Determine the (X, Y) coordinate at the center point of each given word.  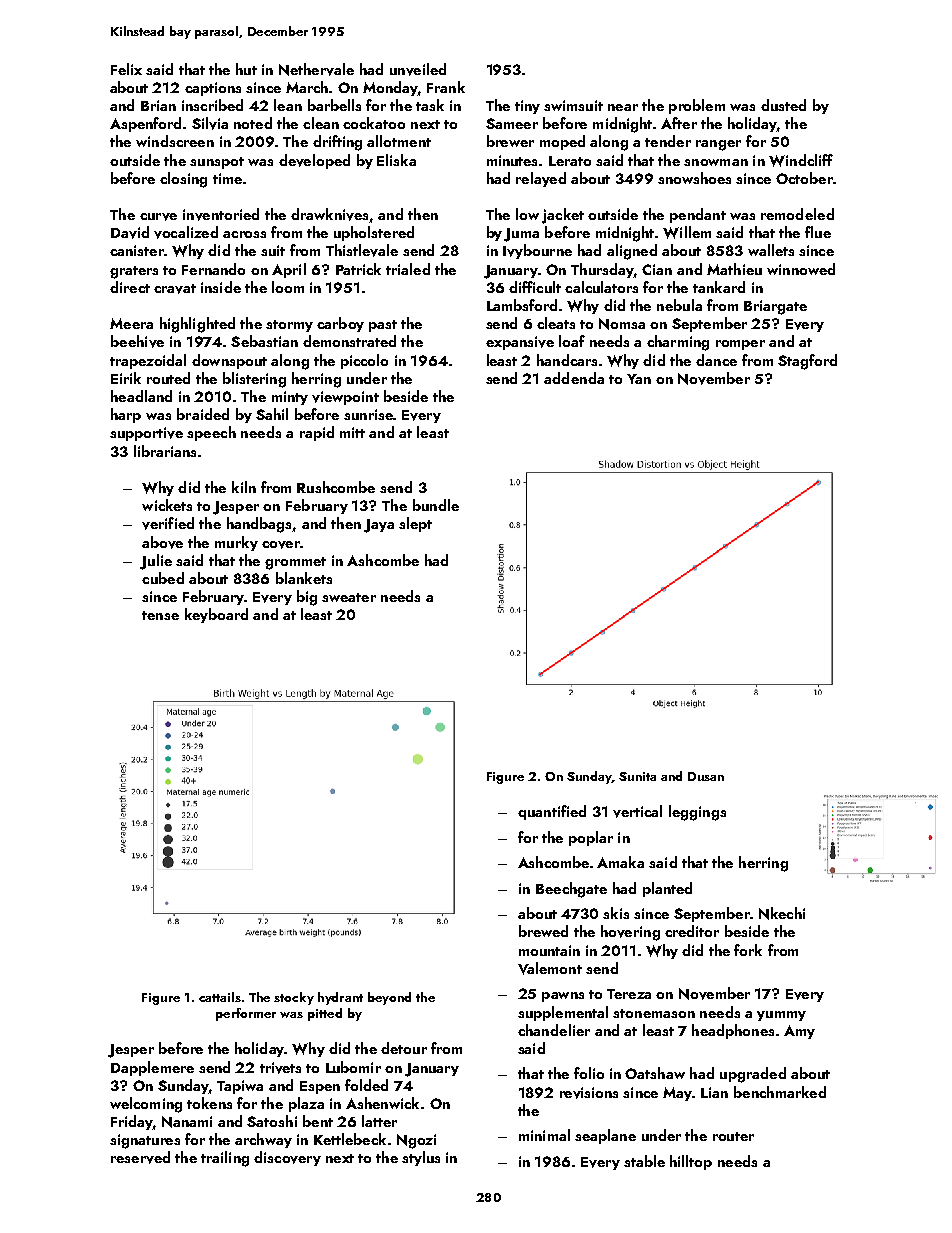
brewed (543, 931)
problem (697, 106)
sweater (349, 597)
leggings (697, 813)
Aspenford (145, 124)
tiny (527, 107)
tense (160, 615)
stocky (294, 998)
